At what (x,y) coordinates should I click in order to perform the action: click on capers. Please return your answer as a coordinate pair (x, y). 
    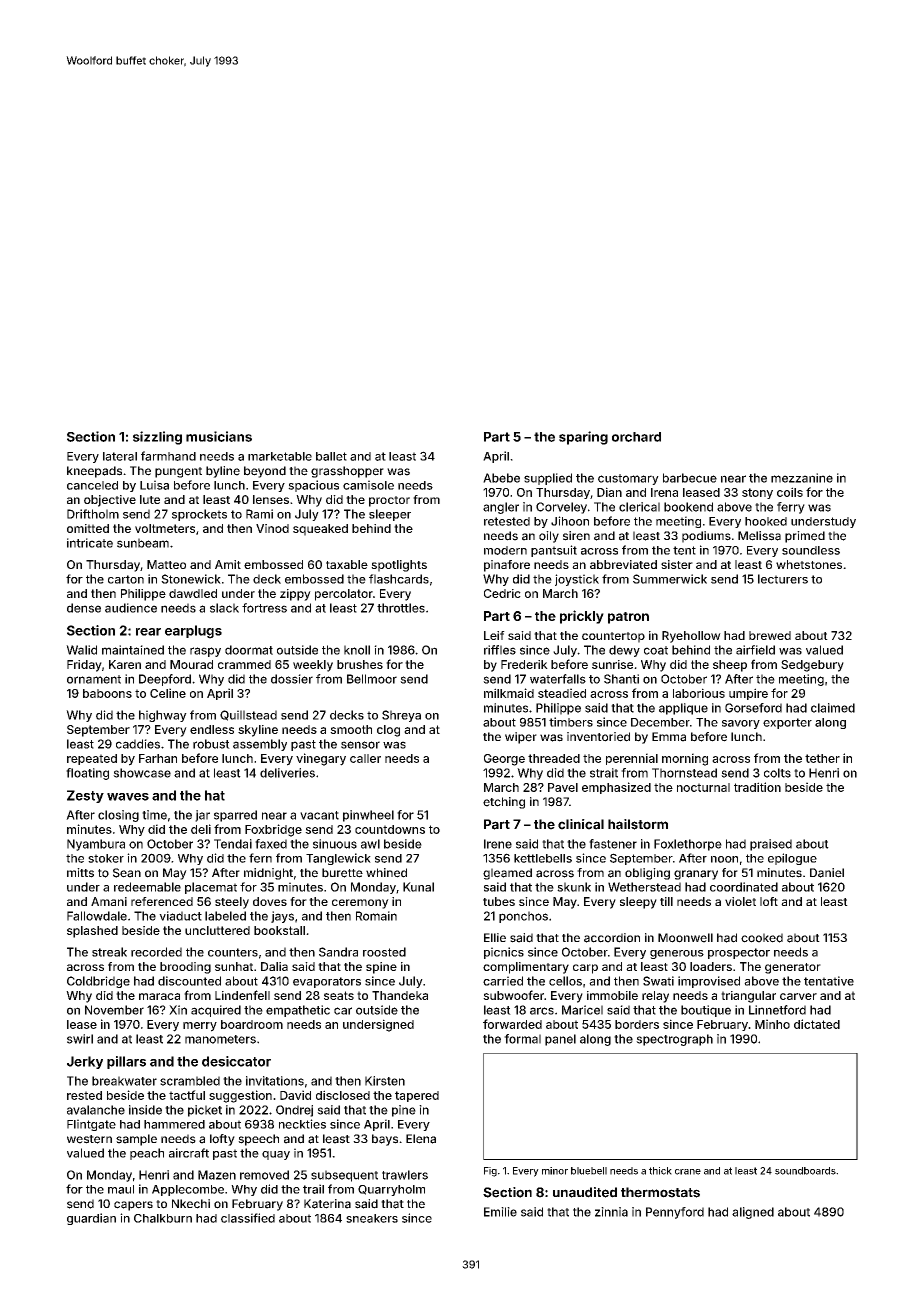
    Looking at the image, I should click on (133, 1206).
